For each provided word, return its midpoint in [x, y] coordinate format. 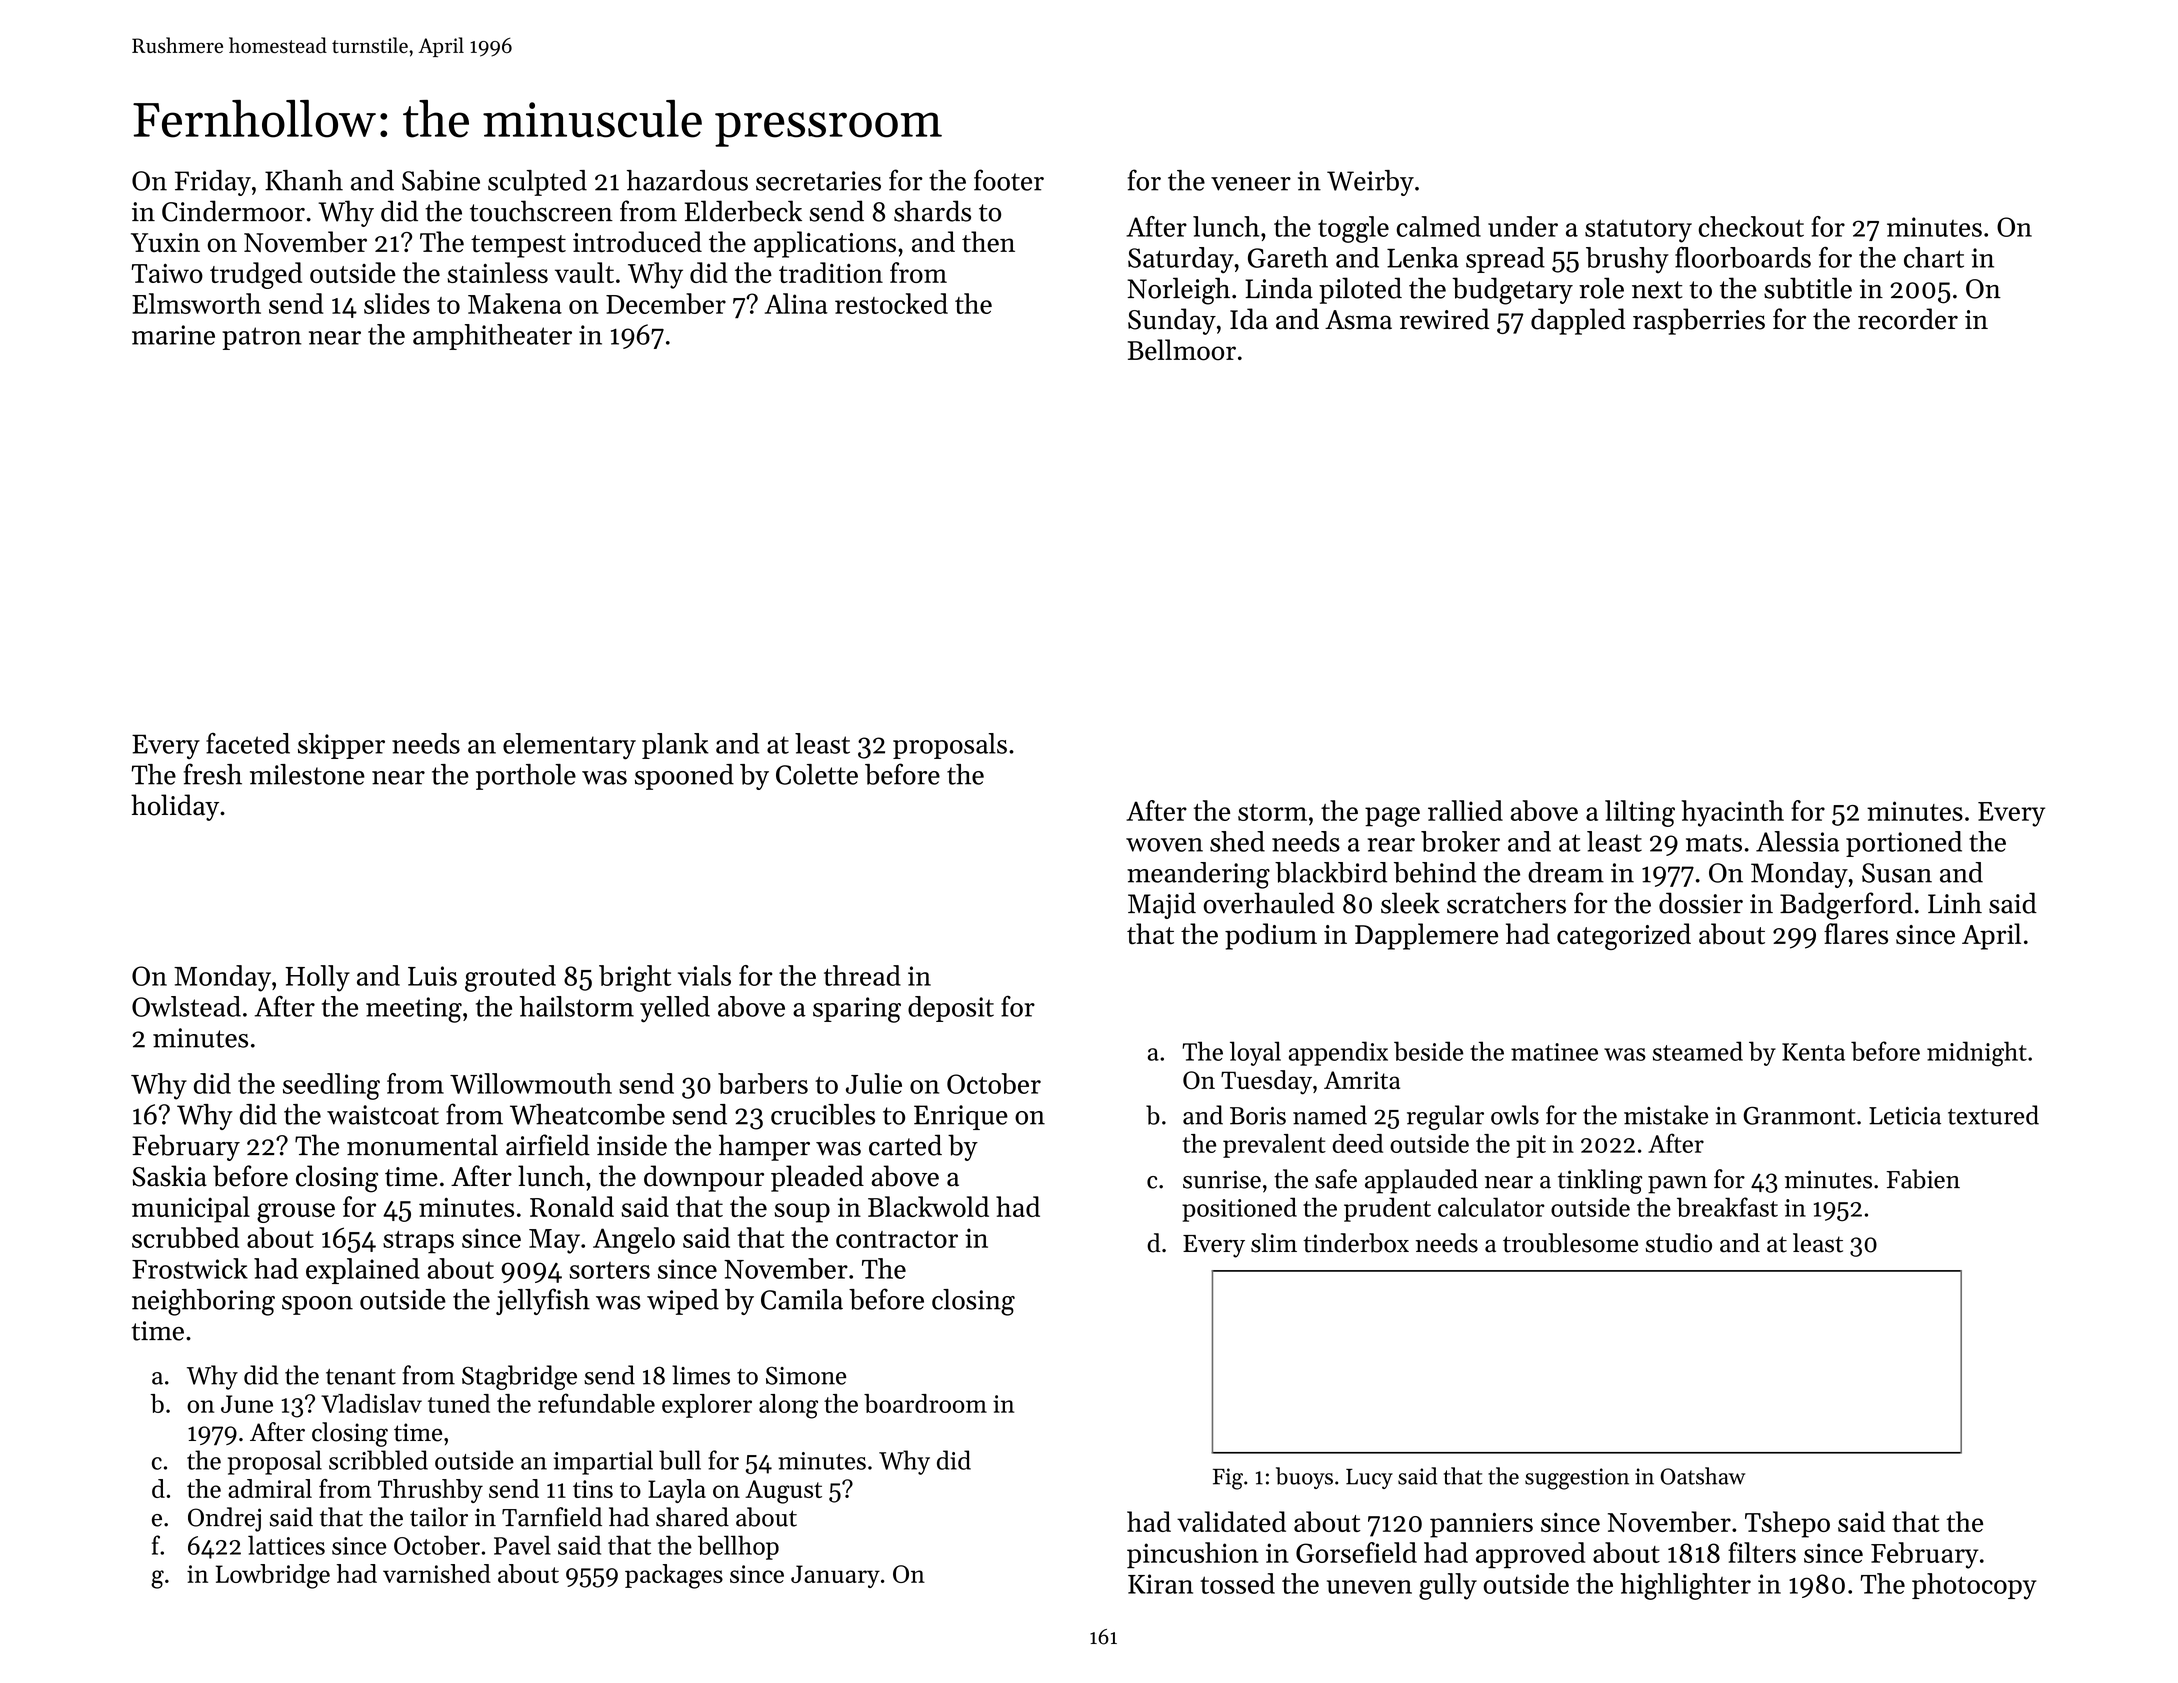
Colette [817, 774]
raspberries [1699, 321]
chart [1934, 257]
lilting [1640, 813]
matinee [1554, 1052]
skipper [341, 746]
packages [674, 1576]
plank [675, 746]
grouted [510, 978]
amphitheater [492, 337]
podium [1271, 936]
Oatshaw [1703, 1476]
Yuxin [165, 242]
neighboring [203, 1302]
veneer [1251, 184]
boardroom [925, 1403]
